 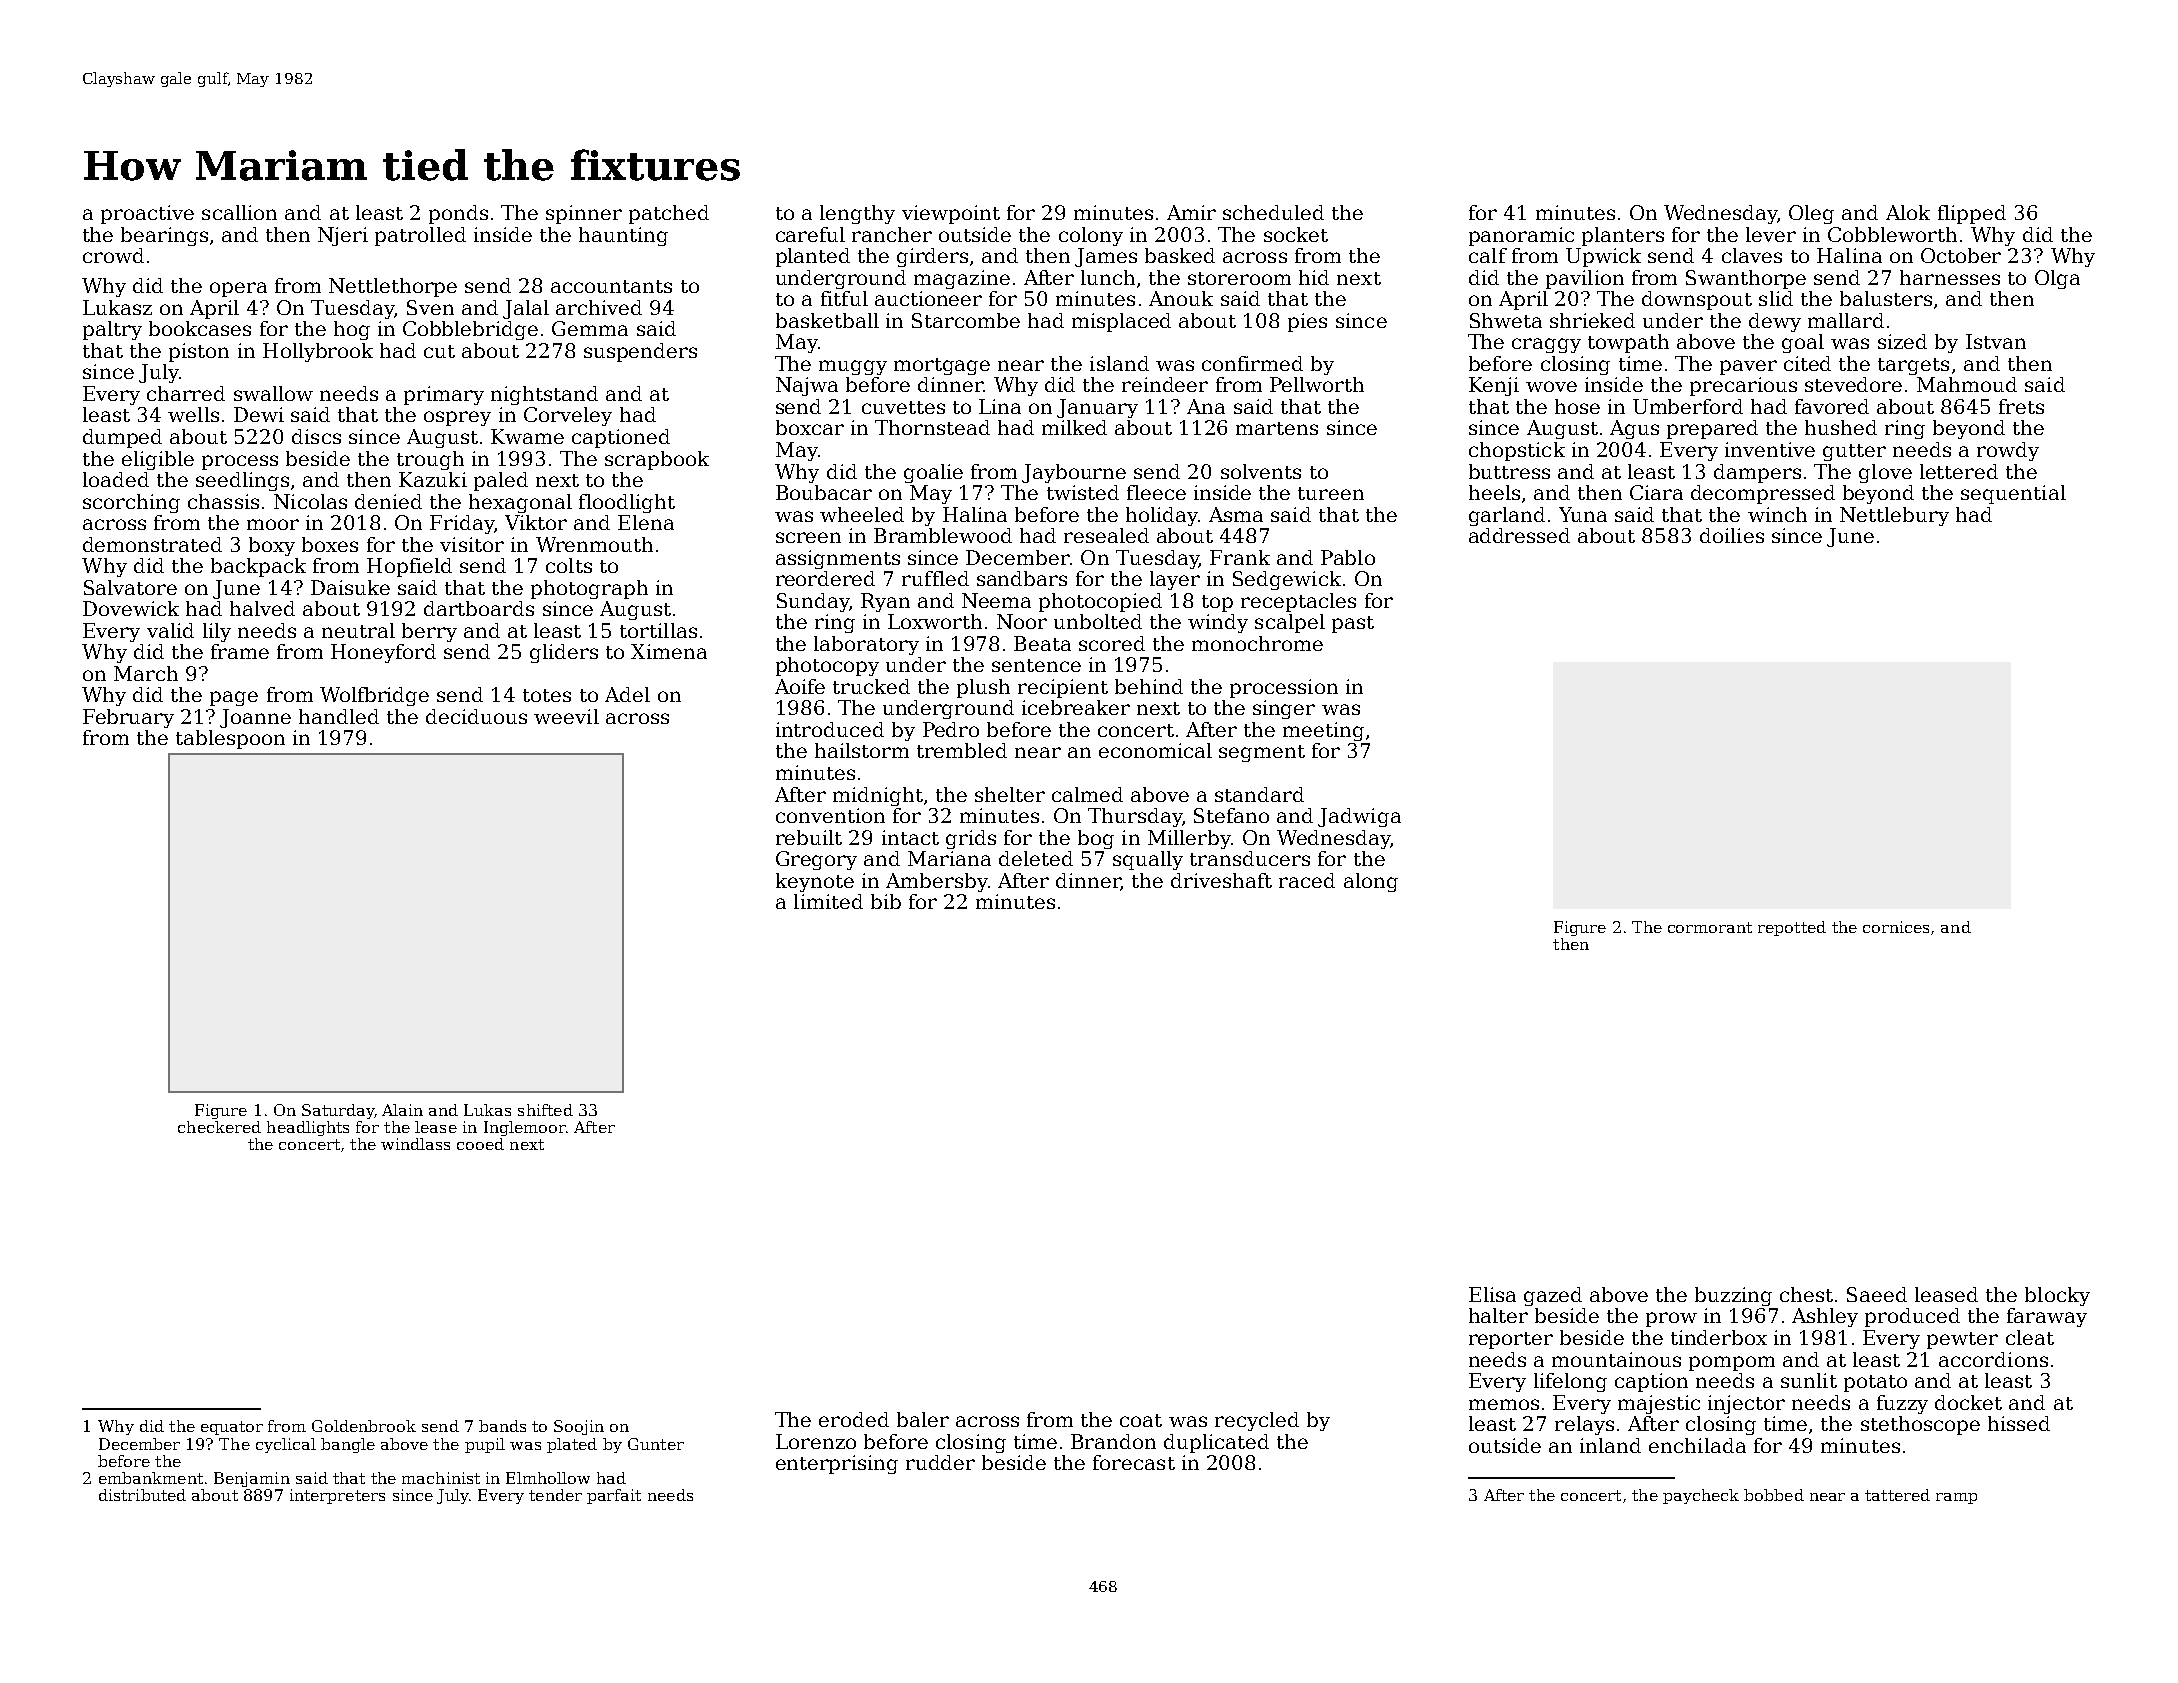 What do you see at coordinates (1908, 212) in the image?
I see `Alok` at bounding box center [1908, 212].
